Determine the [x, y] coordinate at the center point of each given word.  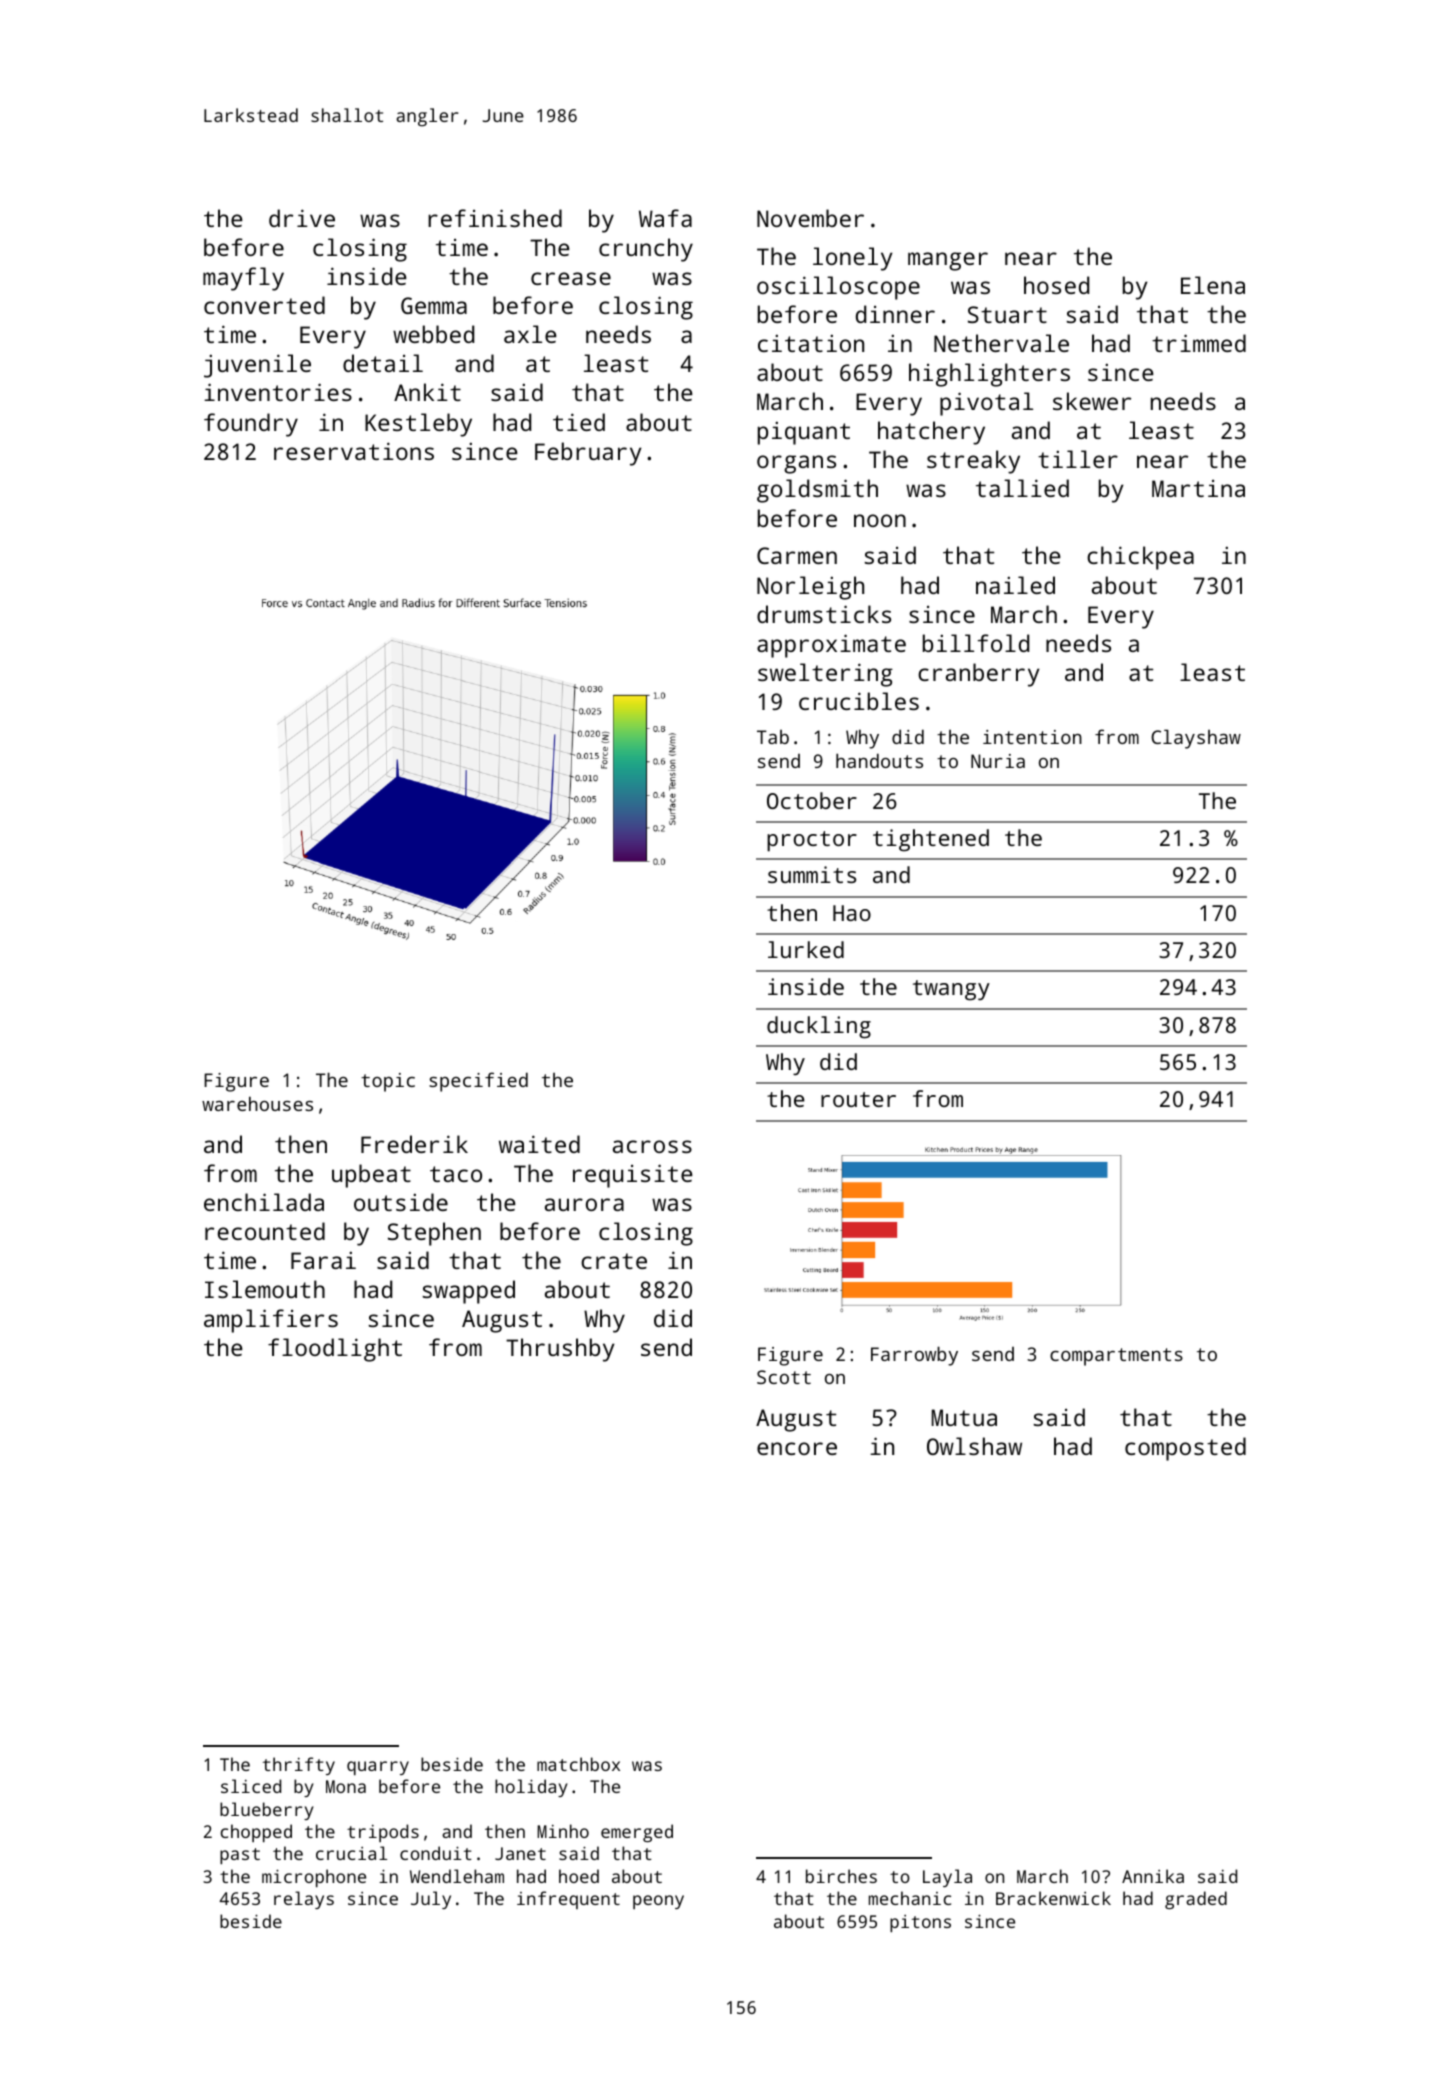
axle [530, 334]
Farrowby [914, 1356]
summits [812, 874]
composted [1185, 1449]
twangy [951, 990]
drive [302, 218]
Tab [773, 737]
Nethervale [1001, 343]
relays [304, 1900]
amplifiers [271, 1321]
